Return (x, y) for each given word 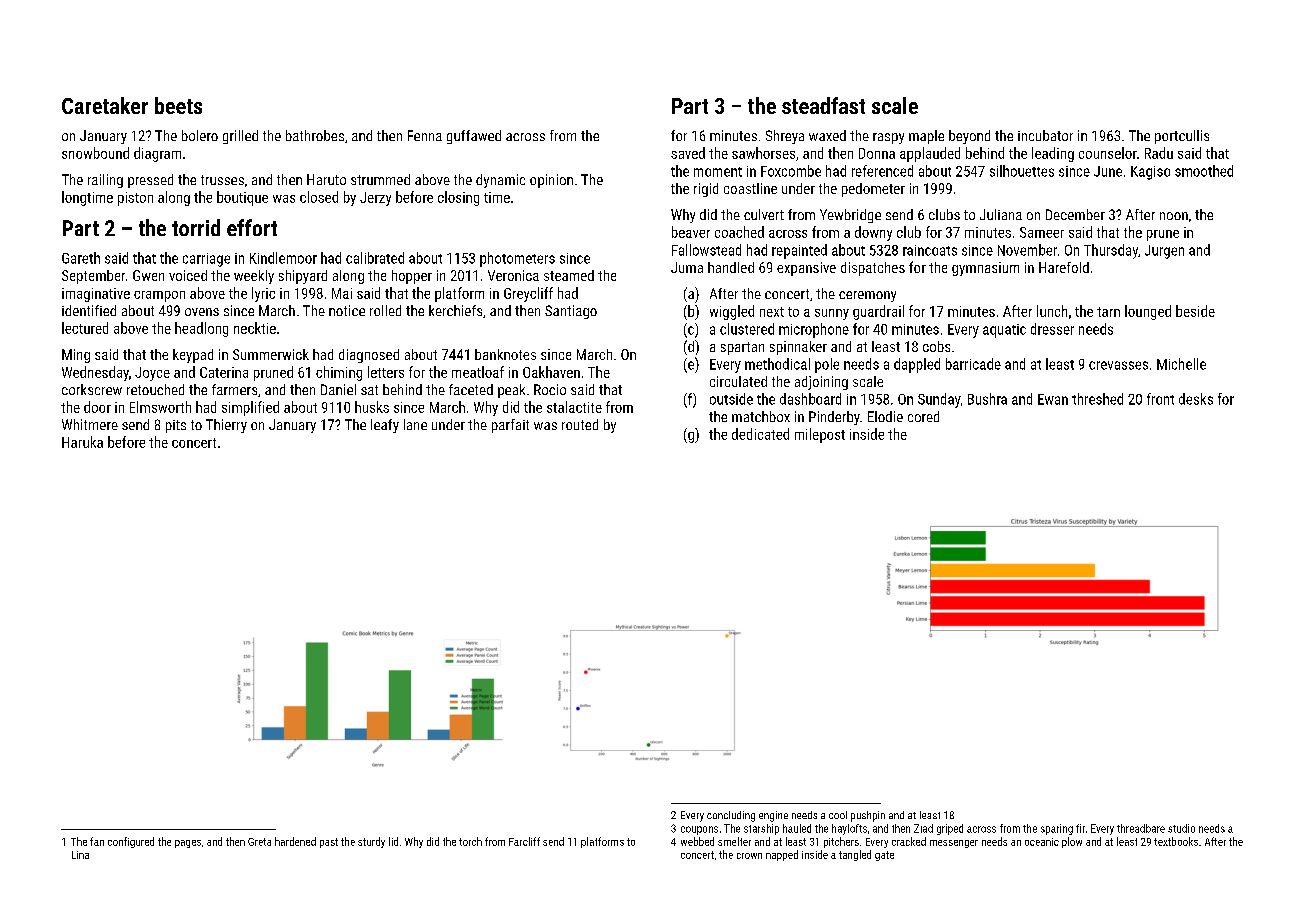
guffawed (474, 137)
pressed (150, 181)
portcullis (1182, 137)
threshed (1097, 399)
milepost (820, 435)
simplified (250, 408)
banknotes (505, 354)
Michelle (1181, 364)
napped (782, 855)
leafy (385, 426)
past (329, 843)
